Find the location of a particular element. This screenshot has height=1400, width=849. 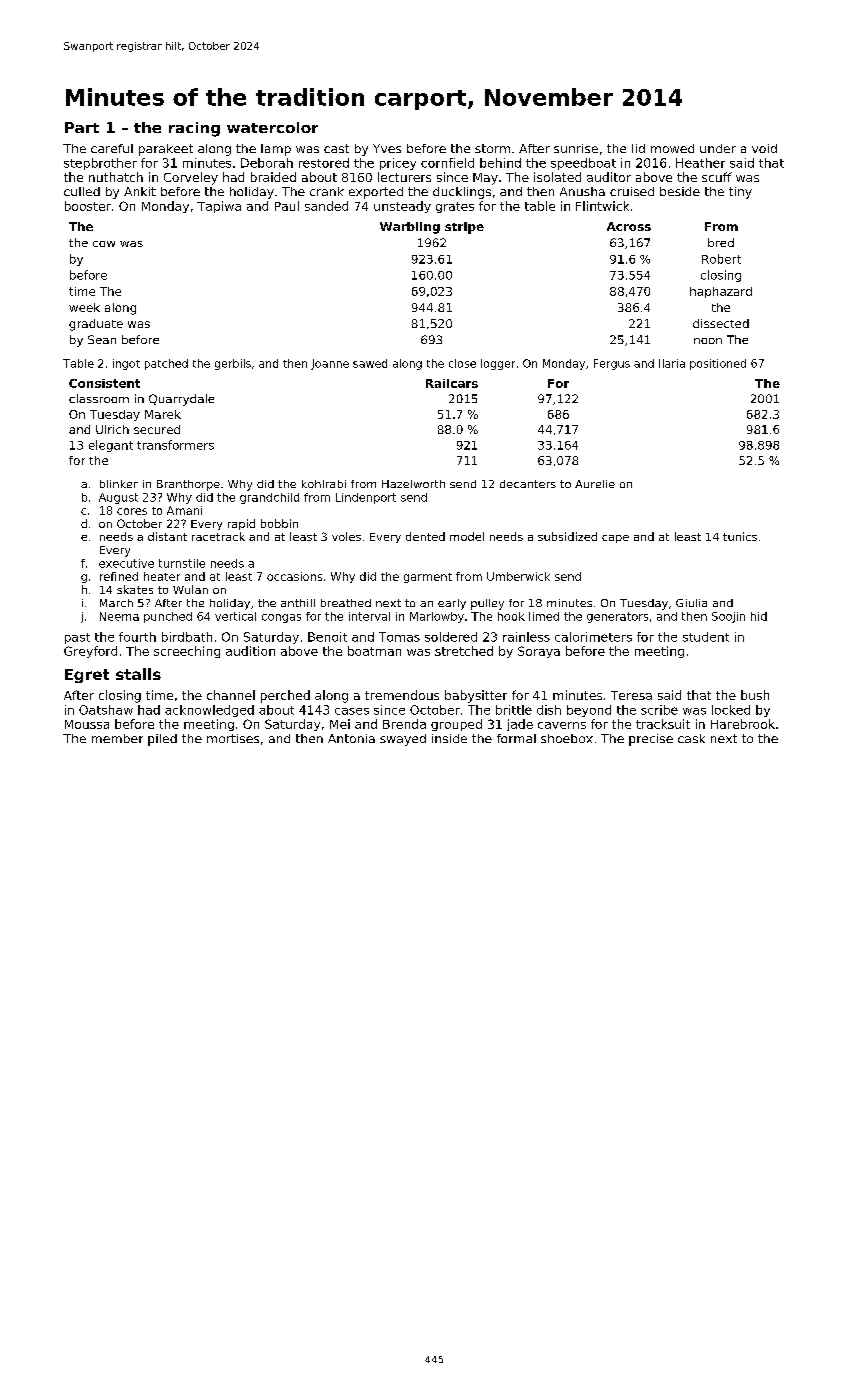

Warbling is located at coordinates (410, 228).
